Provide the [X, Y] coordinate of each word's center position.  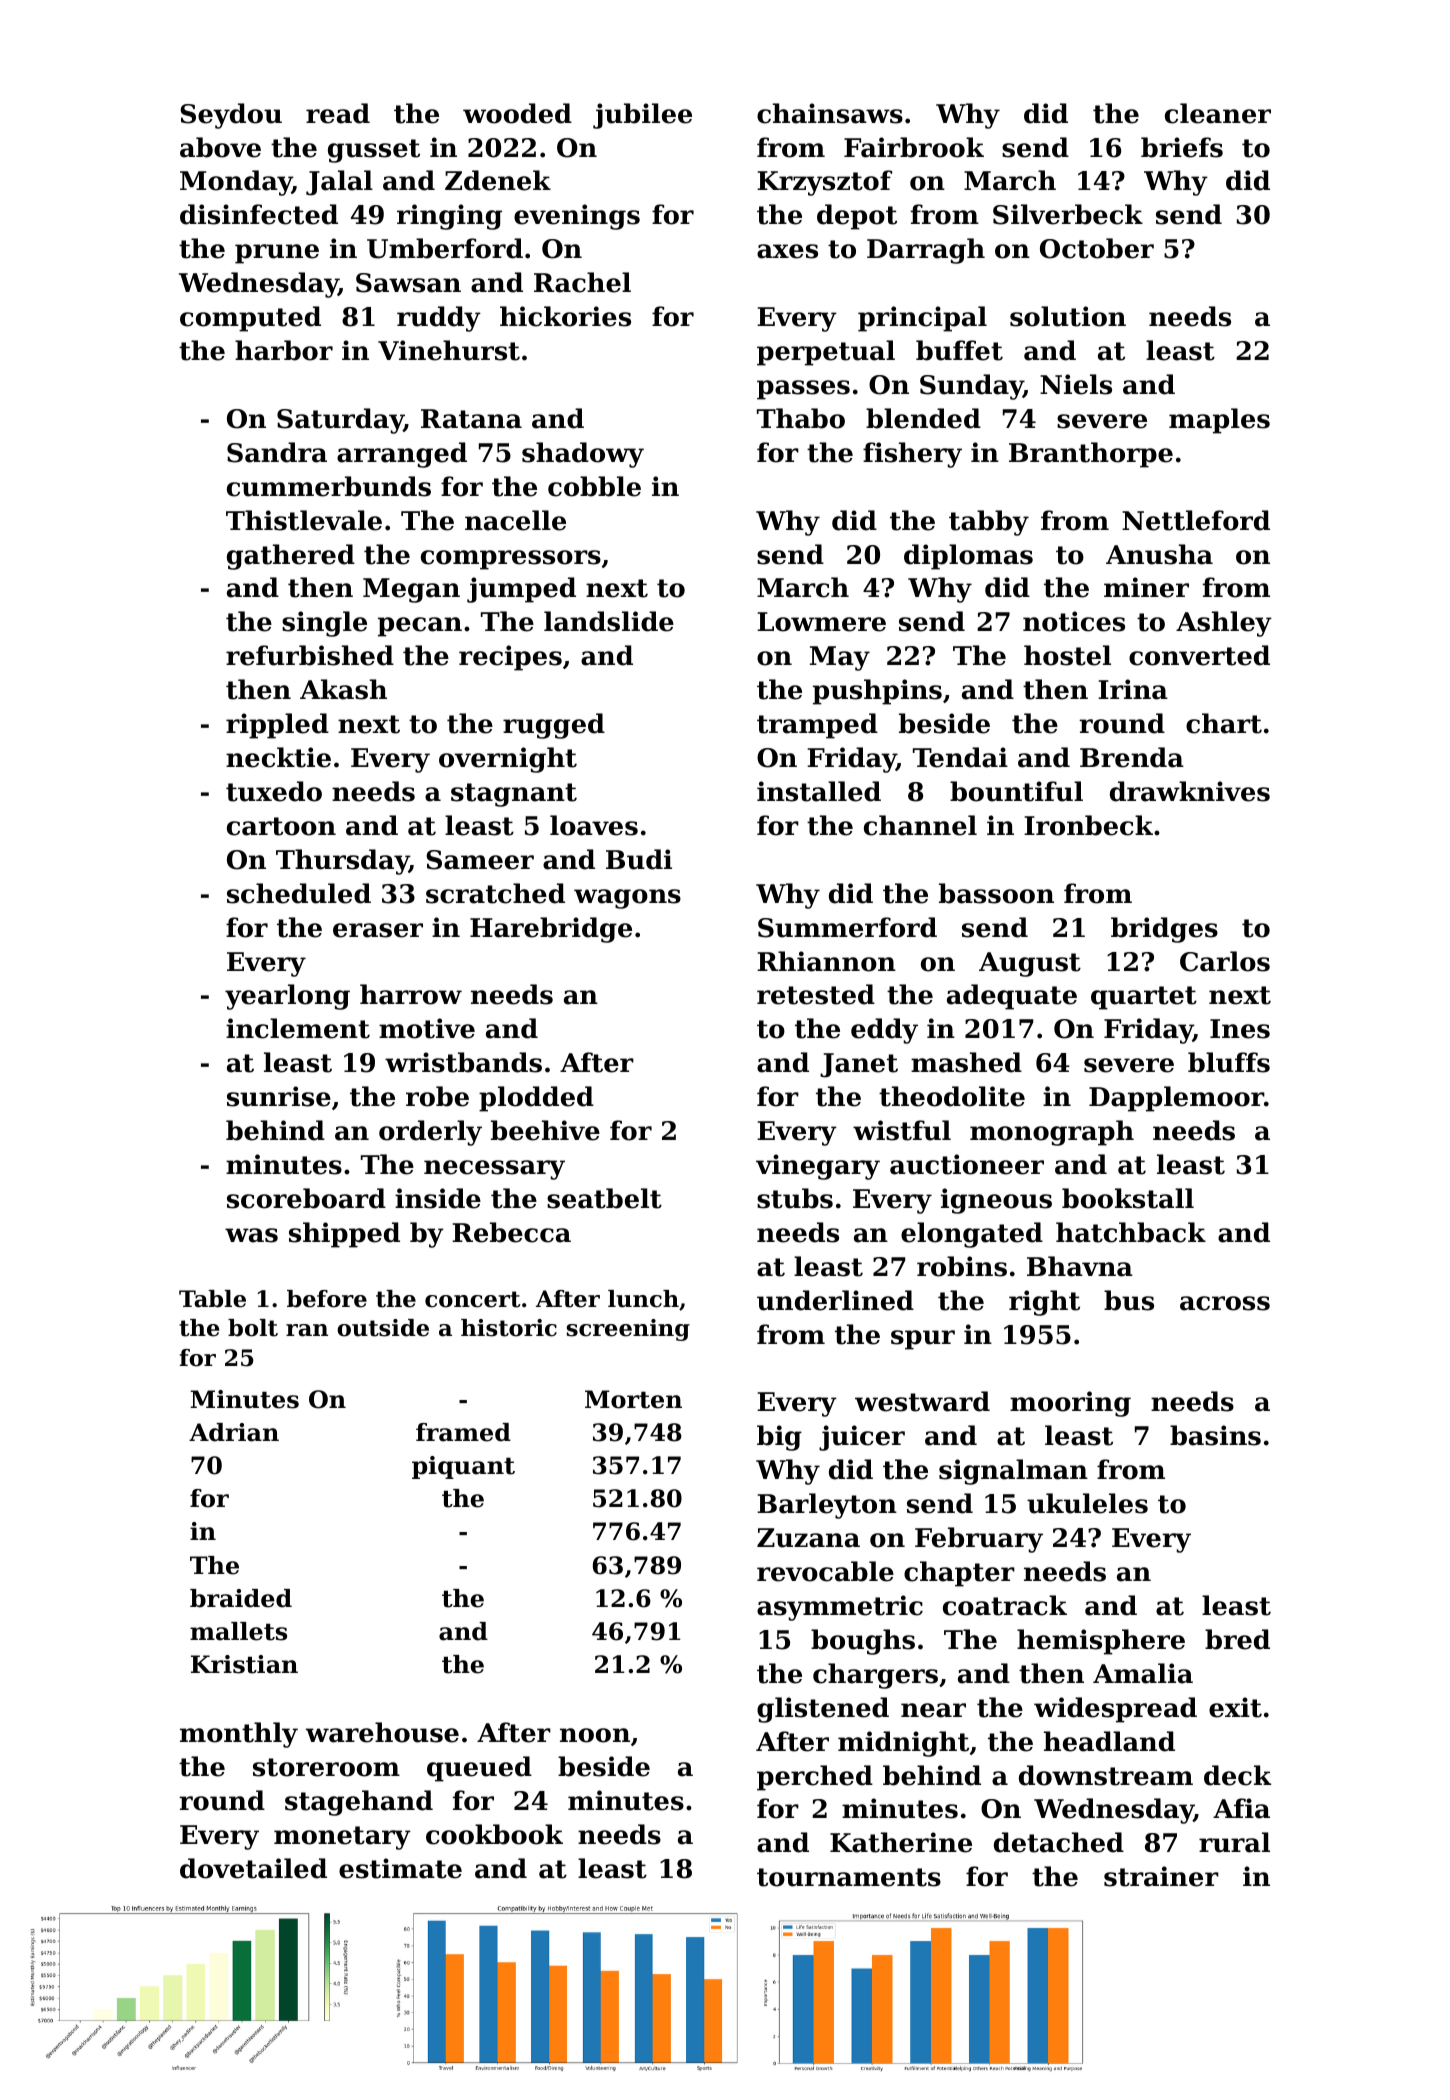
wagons [627, 899]
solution [1068, 316]
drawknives [1190, 791]
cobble [594, 486]
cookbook [494, 1834]
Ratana [471, 419]
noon [595, 1735]
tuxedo [274, 791]
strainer [1161, 1876]
